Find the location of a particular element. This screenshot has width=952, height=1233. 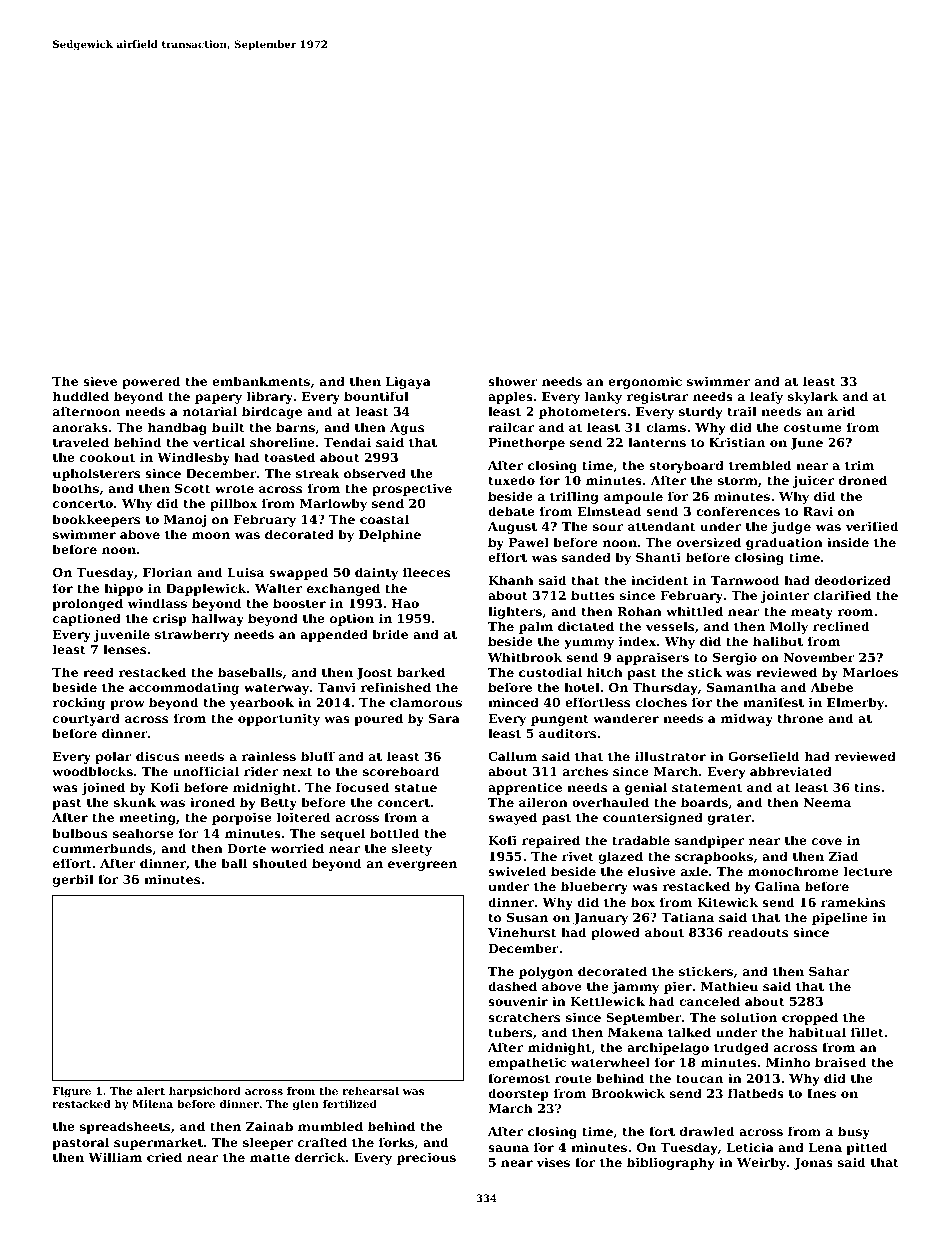

busy is located at coordinates (854, 1132).
